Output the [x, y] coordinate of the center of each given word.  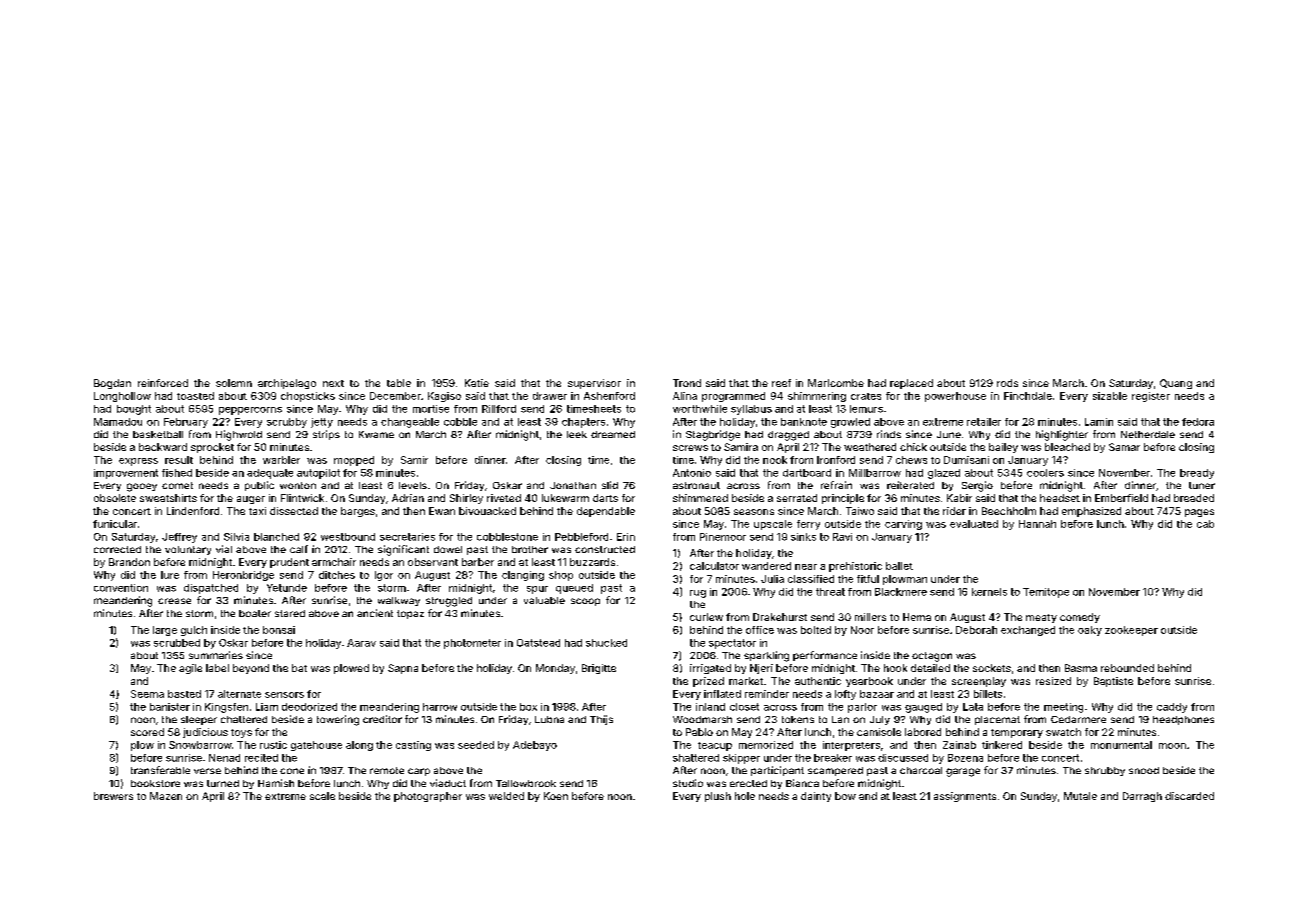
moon [1172, 746]
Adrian [408, 498]
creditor [382, 719]
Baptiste [1113, 682]
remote [387, 770]
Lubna [549, 719]
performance [825, 656]
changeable [410, 423]
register [1151, 397]
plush [718, 797]
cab [1205, 524]
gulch [194, 631]
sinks [803, 537]
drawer [550, 396]
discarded [1189, 796]
